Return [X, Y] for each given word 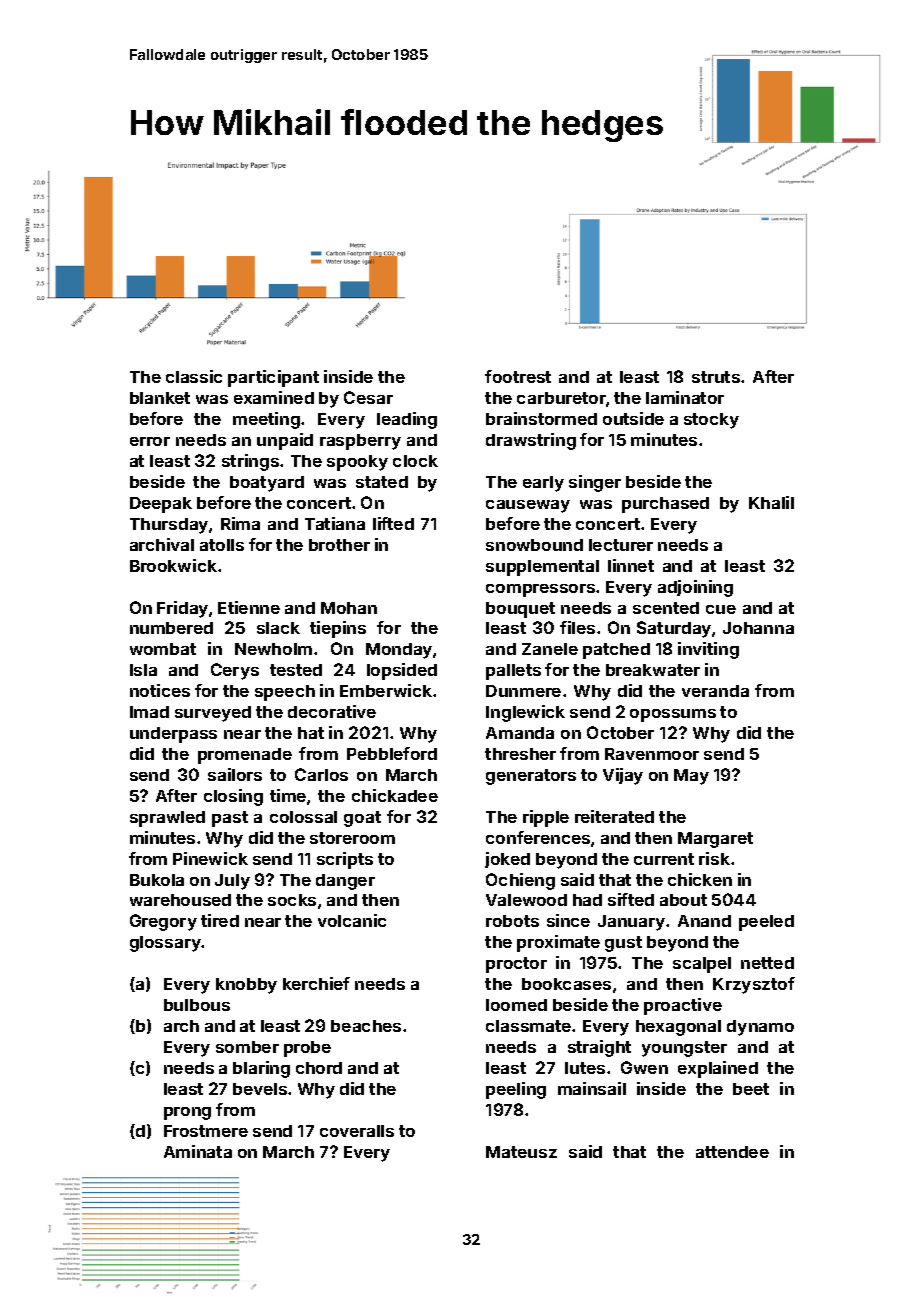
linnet [631, 565]
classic [194, 376]
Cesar [368, 397]
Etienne [249, 607]
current [664, 859]
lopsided [402, 671]
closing [233, 797]
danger [345, 882]
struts [716, 377]
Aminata [198, 1151]
